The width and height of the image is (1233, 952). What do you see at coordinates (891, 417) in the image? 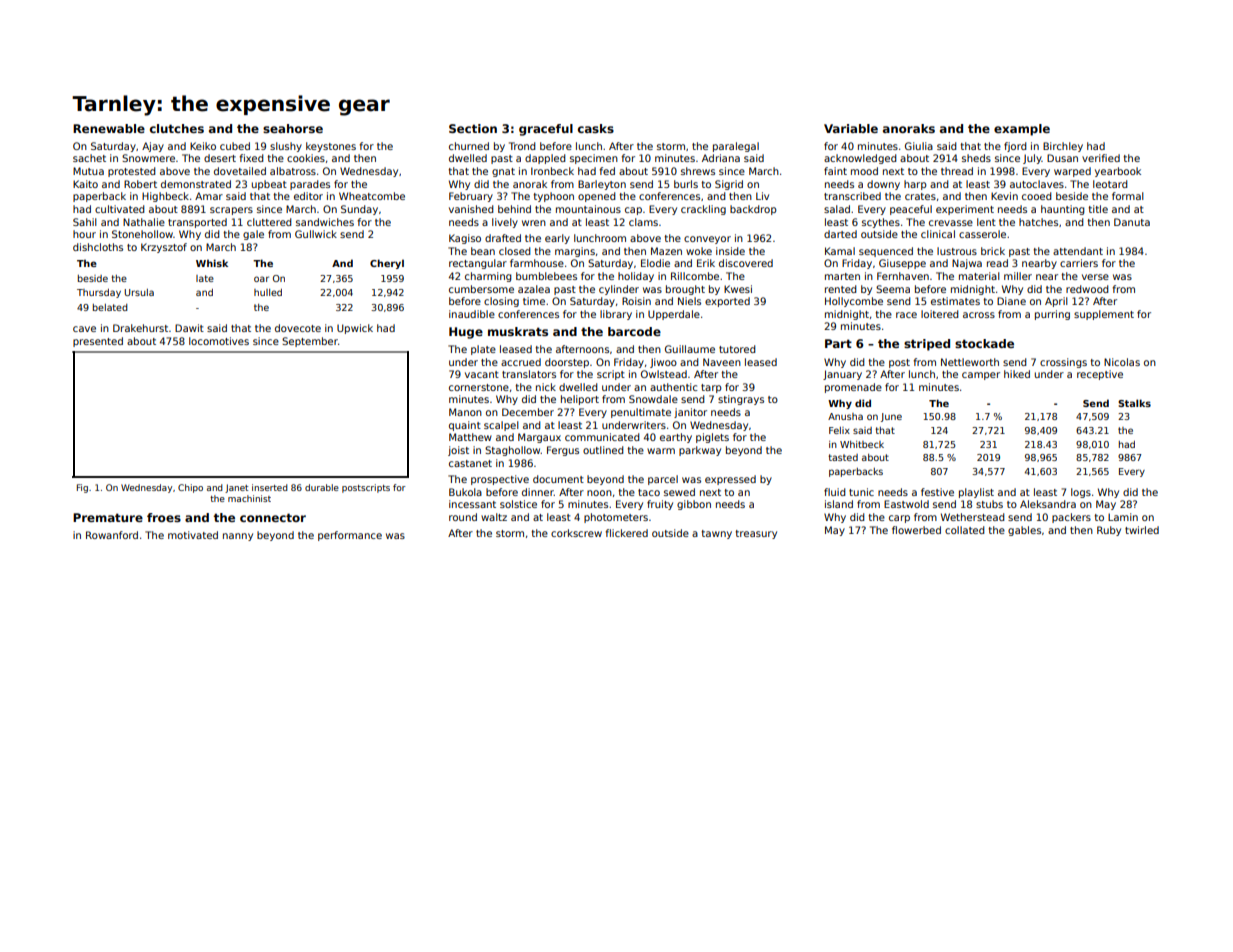
I see `June` at bounding box center [891, 417].
